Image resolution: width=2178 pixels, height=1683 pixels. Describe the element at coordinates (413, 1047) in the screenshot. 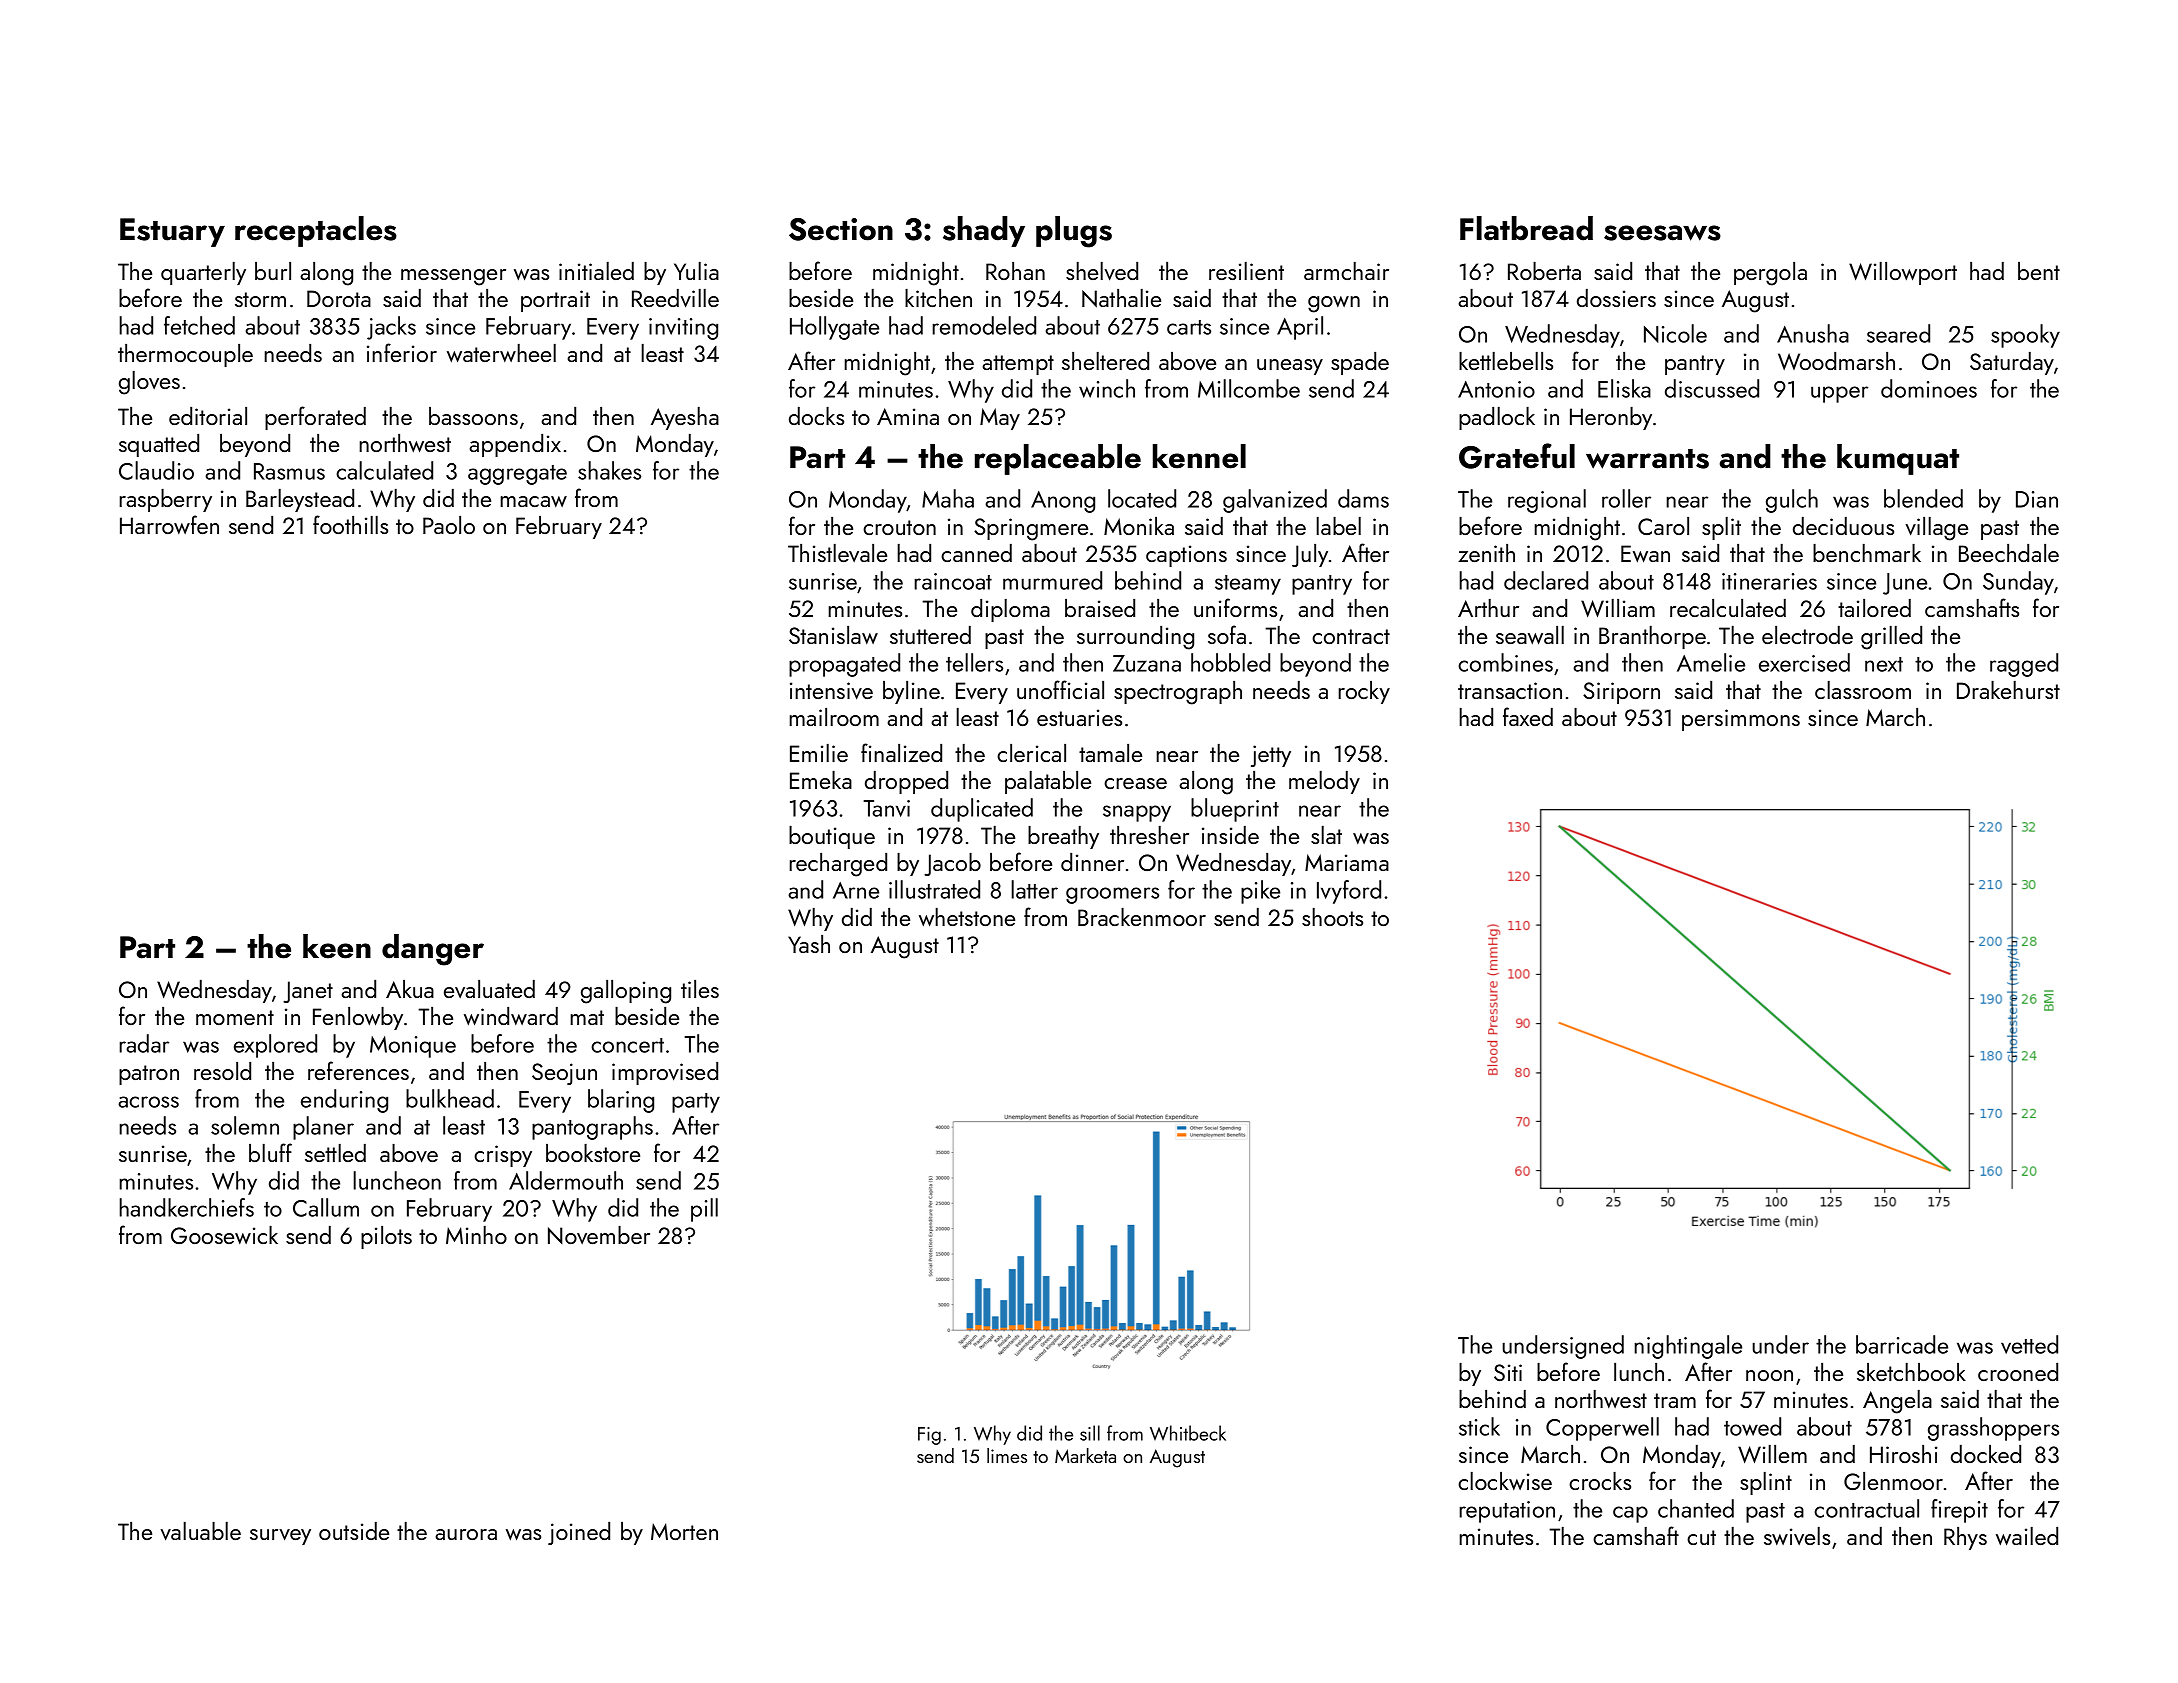

I see `Monique` at that location.
